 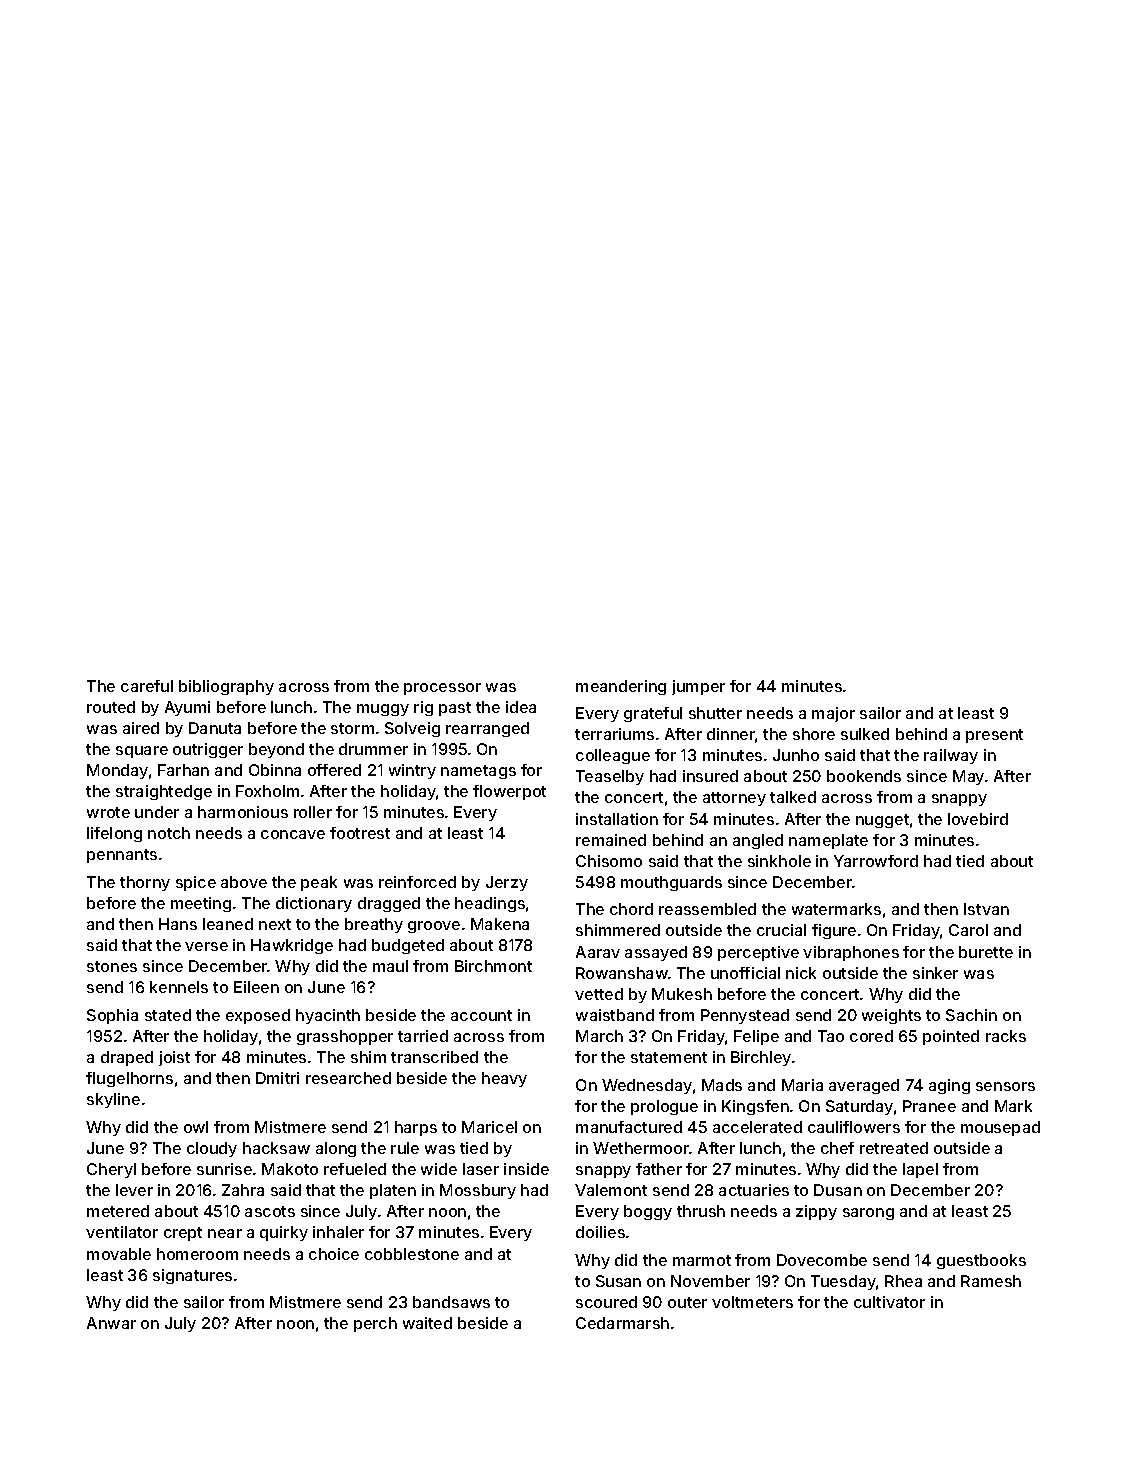 What do you see at coordinates (876, 861) in the image?
I see `Yarrowford` at bounding box center [876, 861].
